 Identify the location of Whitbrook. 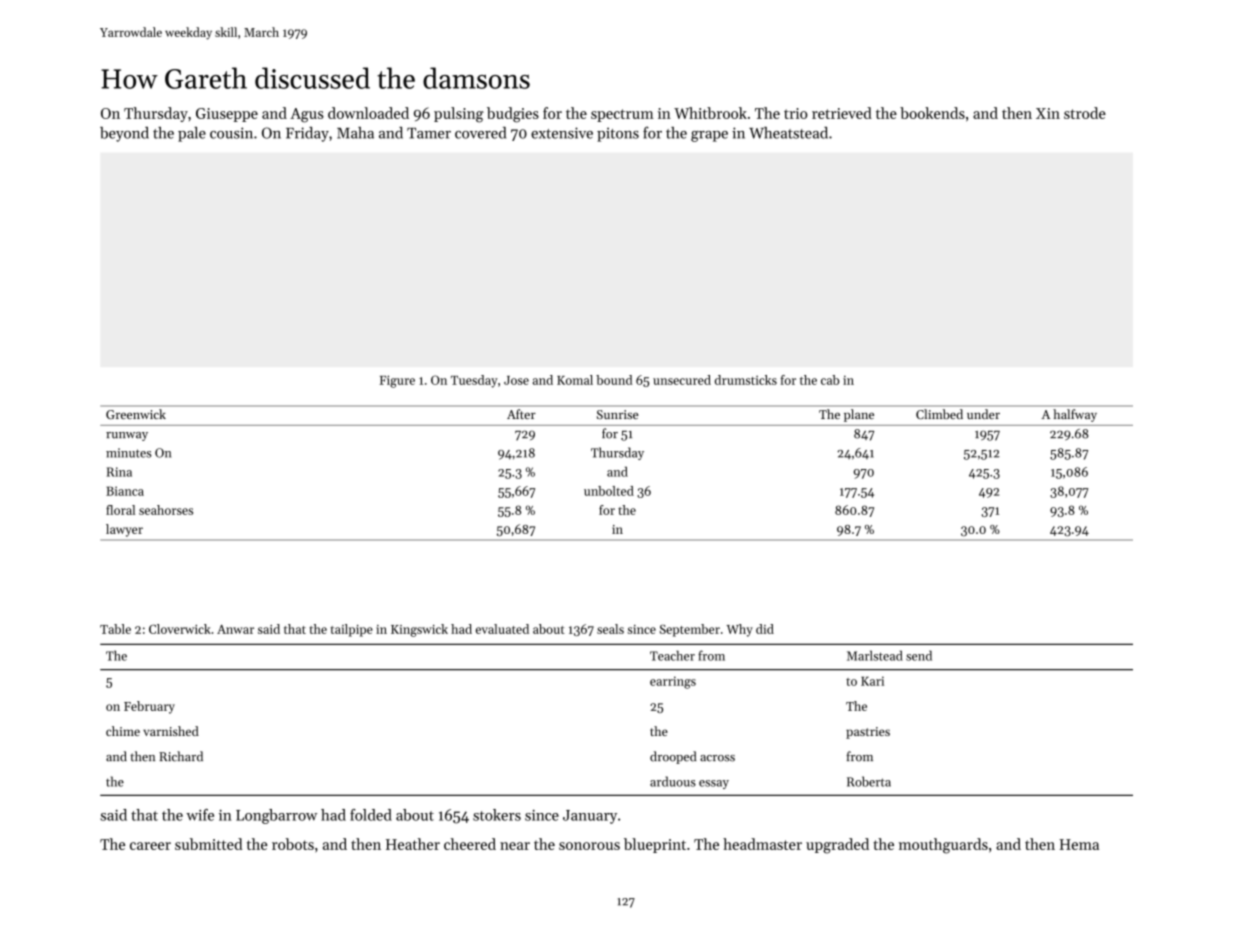
(710, 113).
